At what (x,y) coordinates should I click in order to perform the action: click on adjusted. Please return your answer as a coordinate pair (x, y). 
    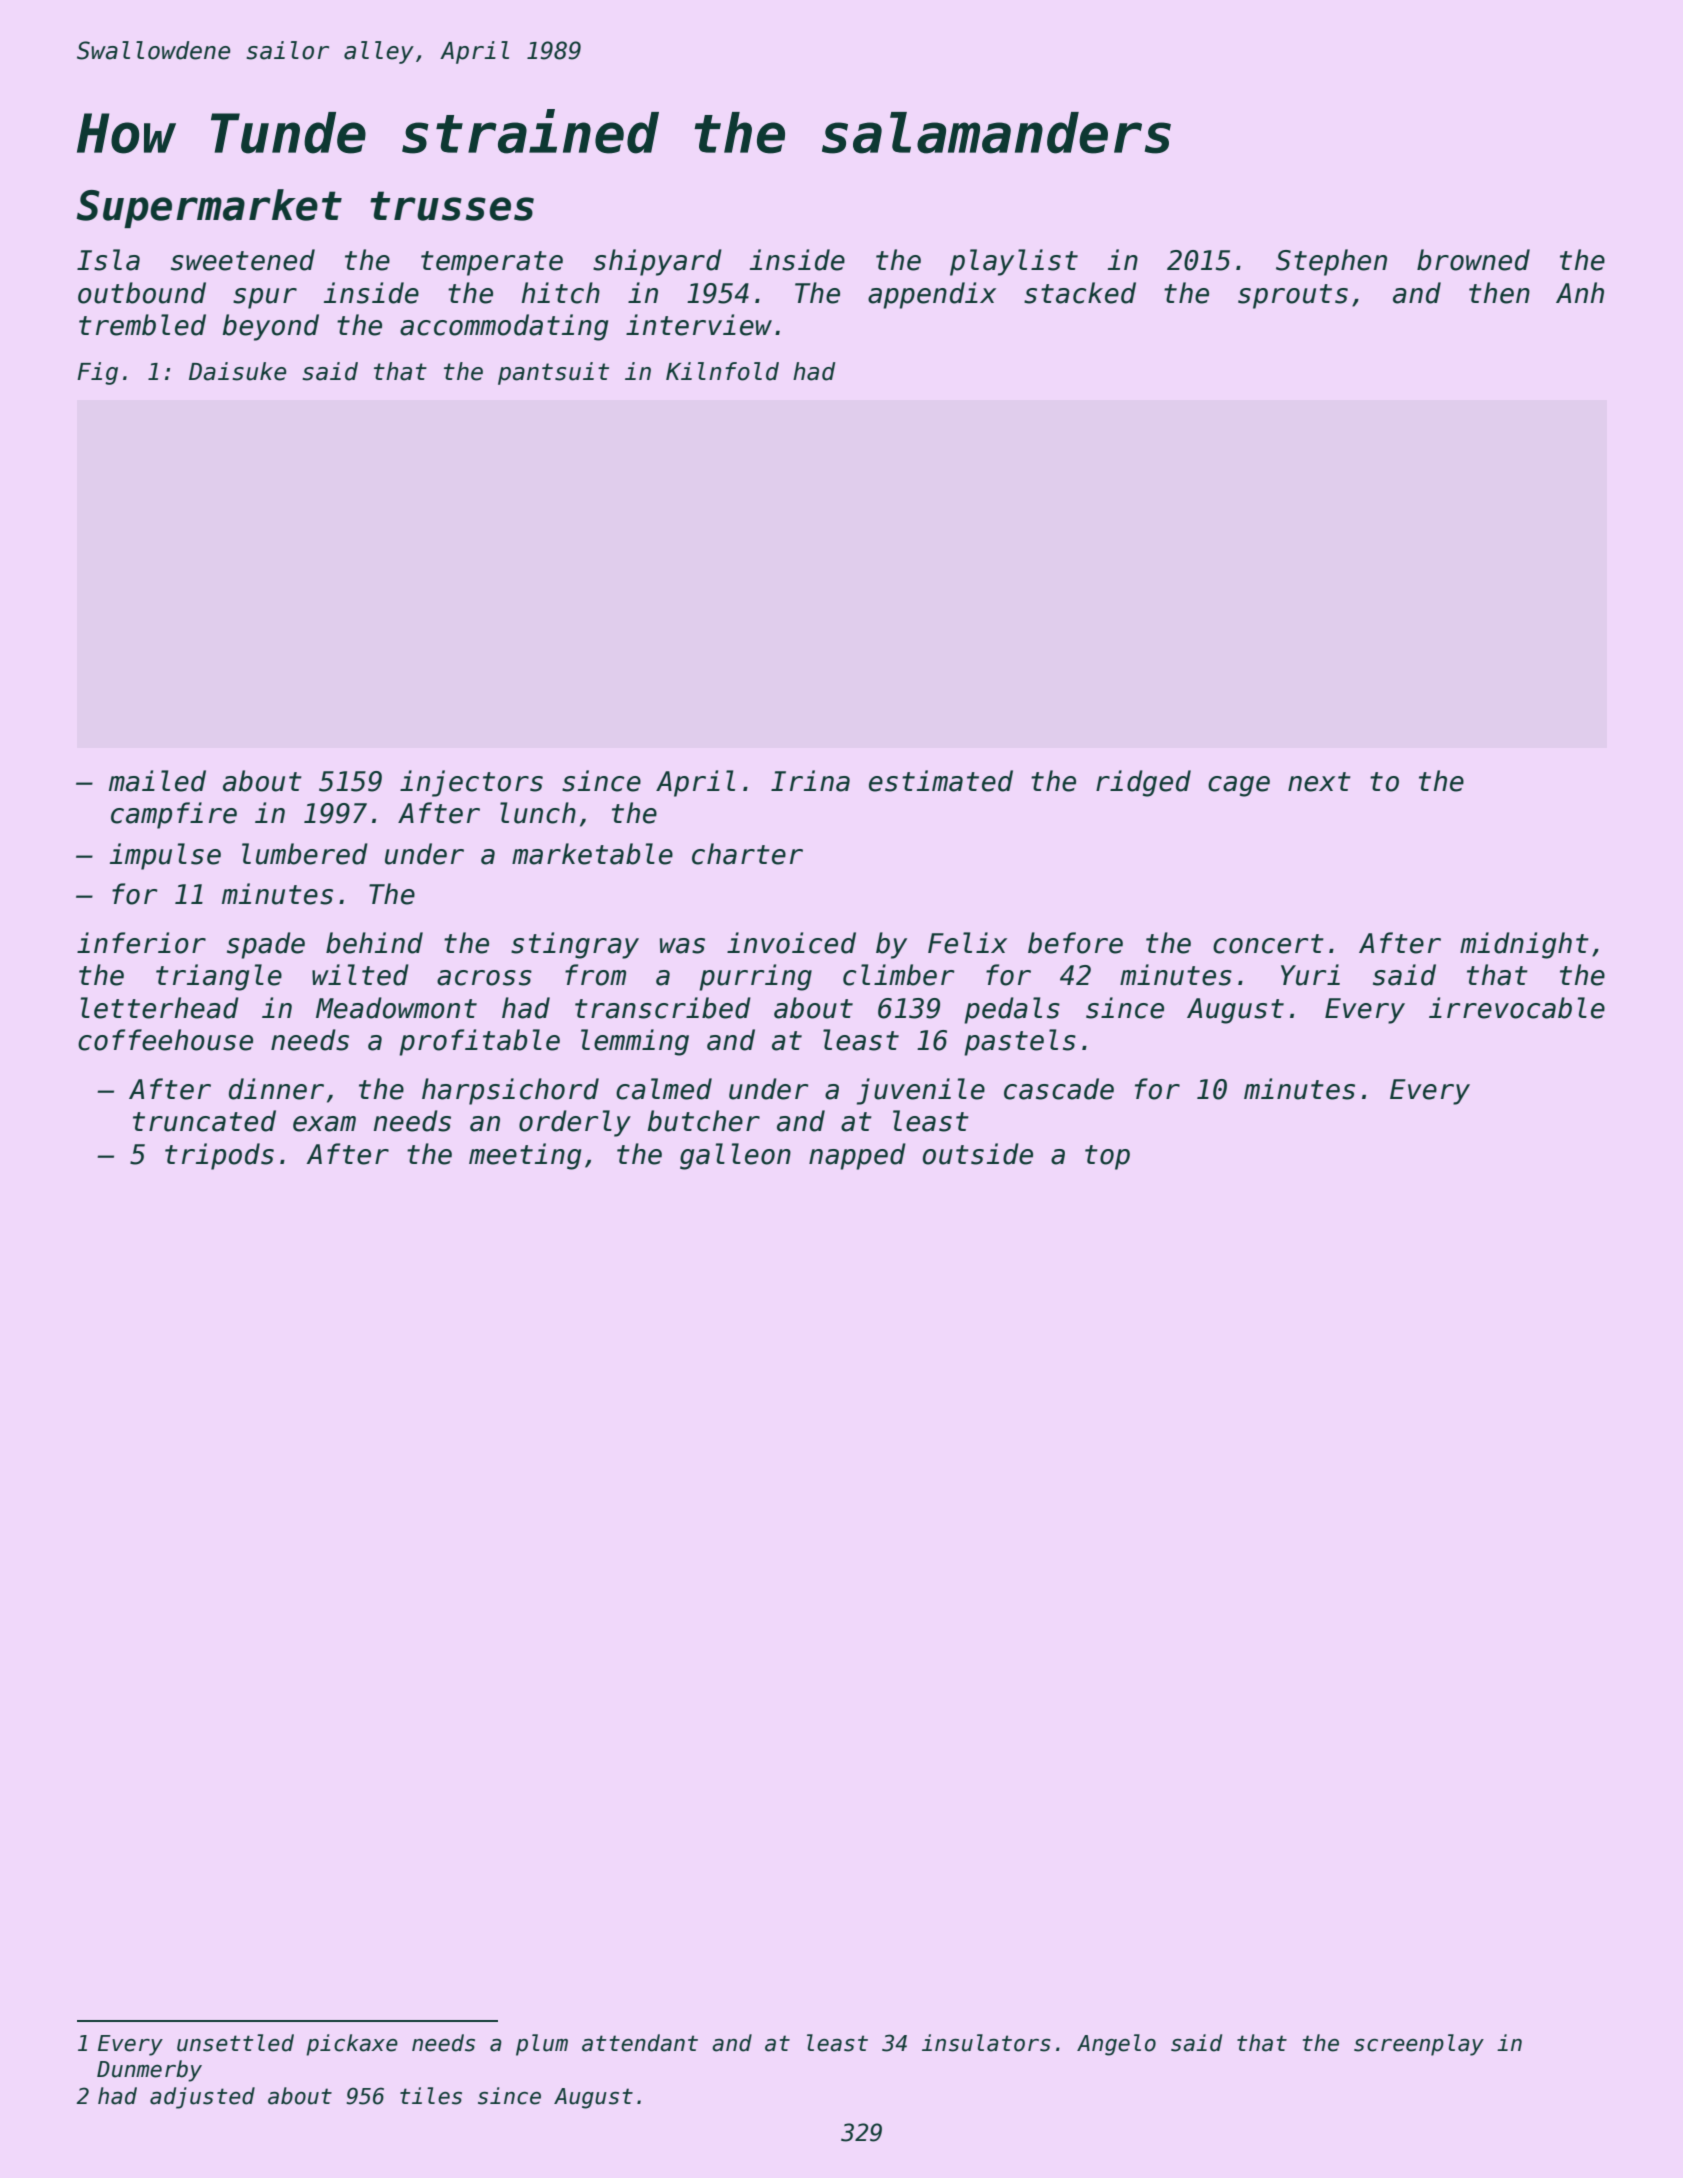
    Looking at the image, I should click on (202, 2098).
